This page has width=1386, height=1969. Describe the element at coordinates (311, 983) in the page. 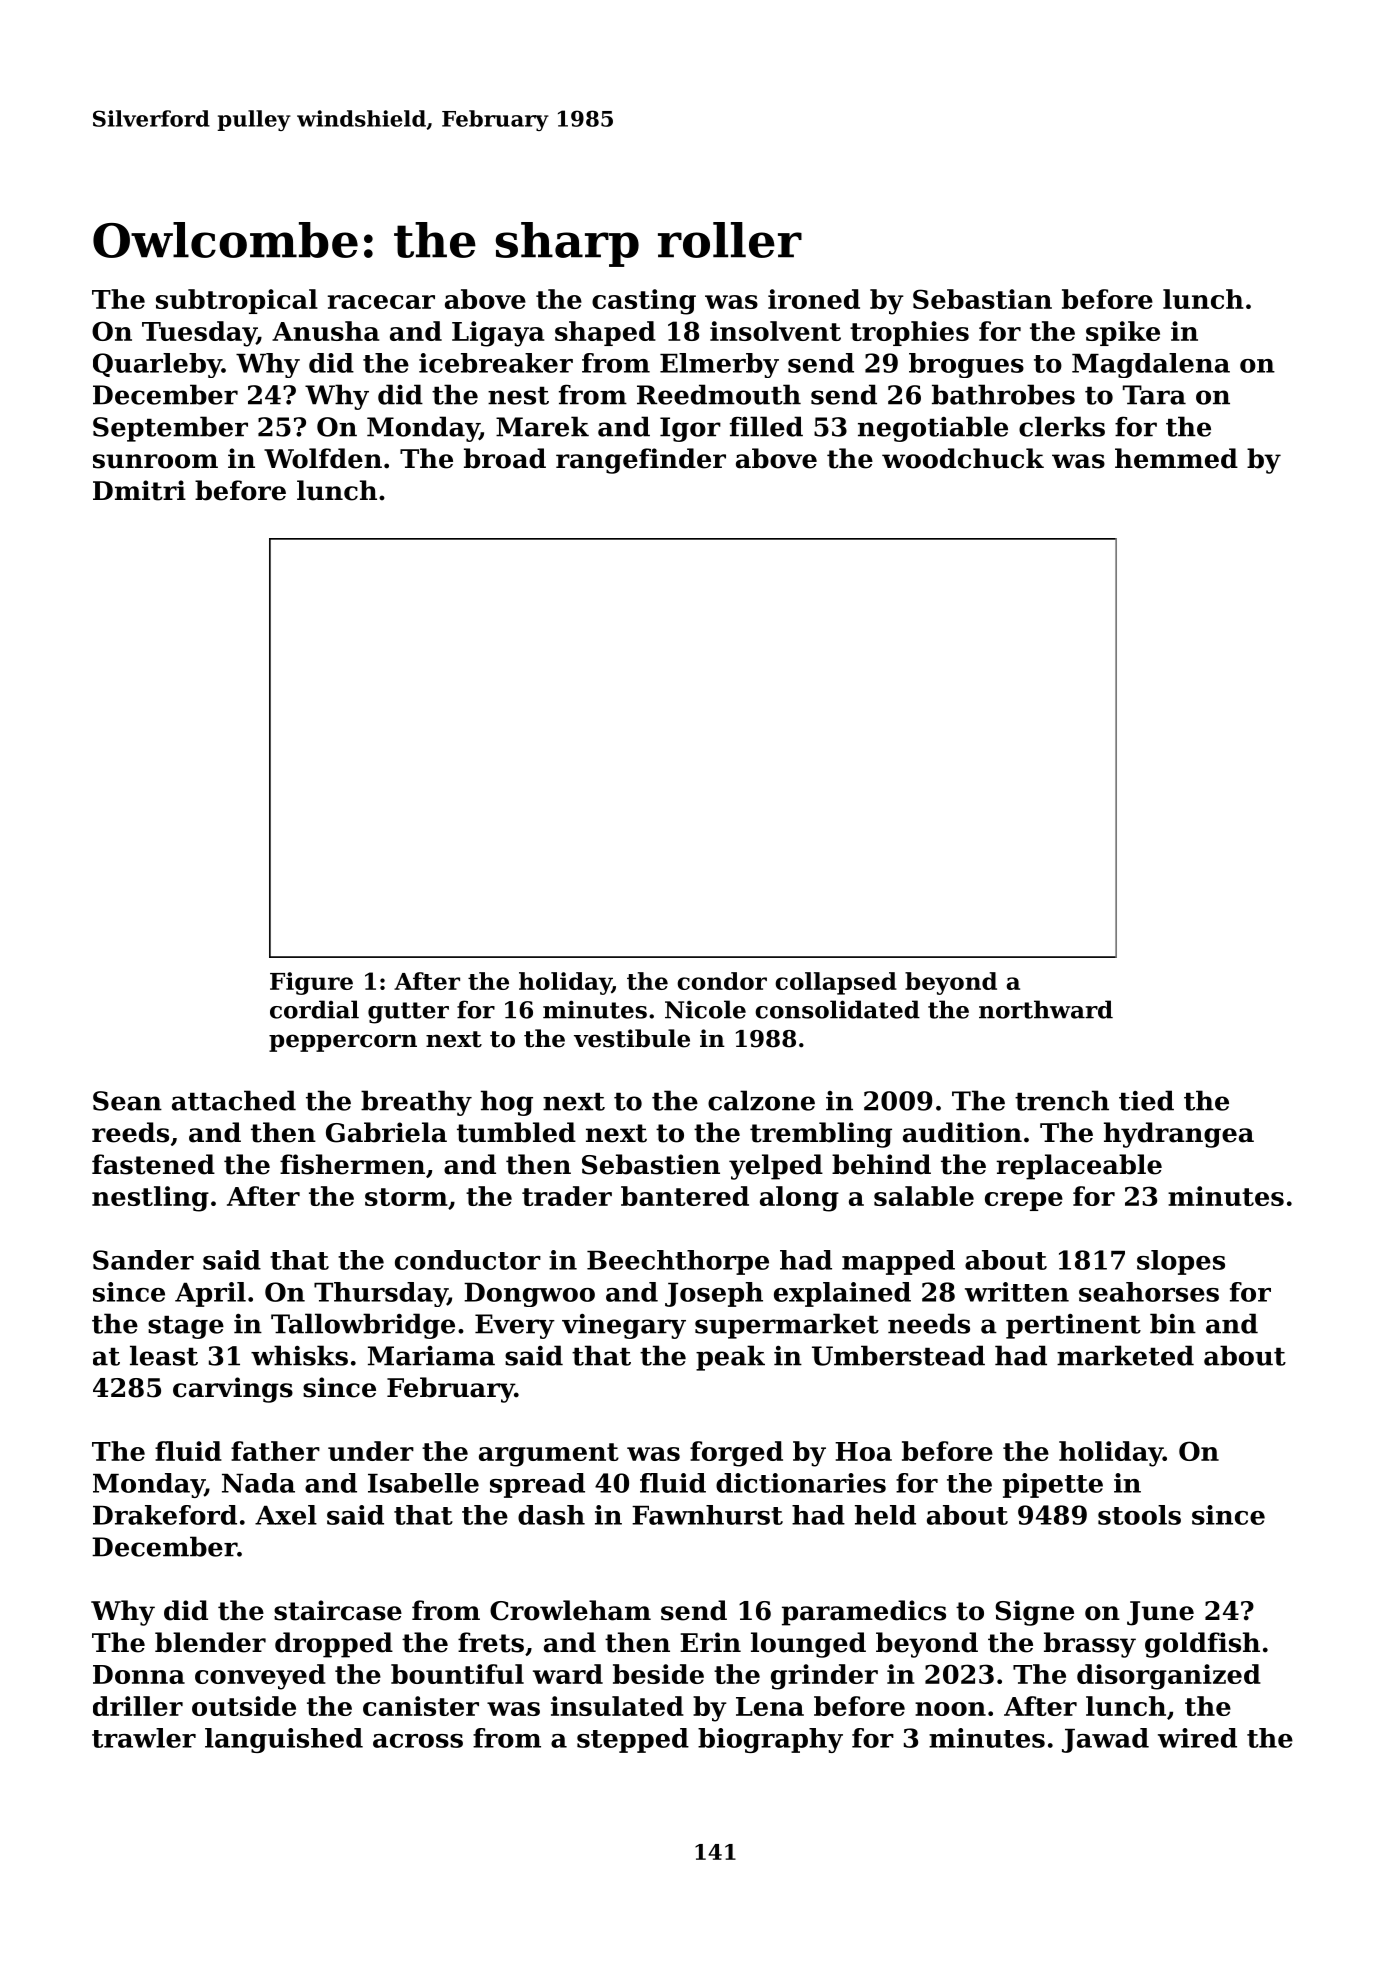

I see `Figure` at that location.
